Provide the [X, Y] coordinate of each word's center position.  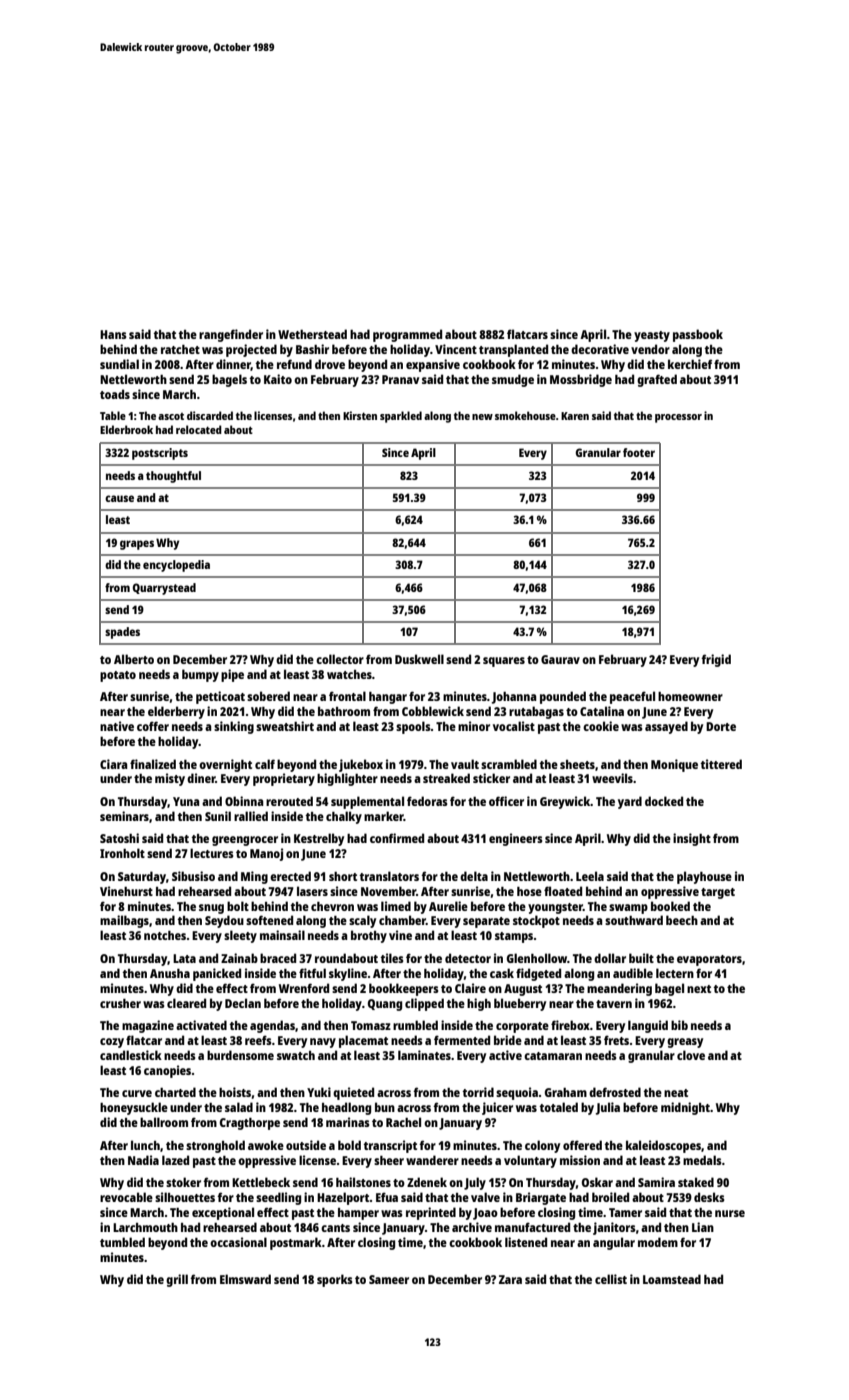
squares [504, 662]
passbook [698, 335]
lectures [212, 853]
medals [702, 1160]
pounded [563, 697]
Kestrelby [319, 839]
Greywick [565, 802]
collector [340, 659]
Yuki [319, 1092]
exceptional [223, 1213]
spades [122, 633]
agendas [272, 1026]
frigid [716, 660]
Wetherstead [312, 334]
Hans [113, 334]
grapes [137, 545]
